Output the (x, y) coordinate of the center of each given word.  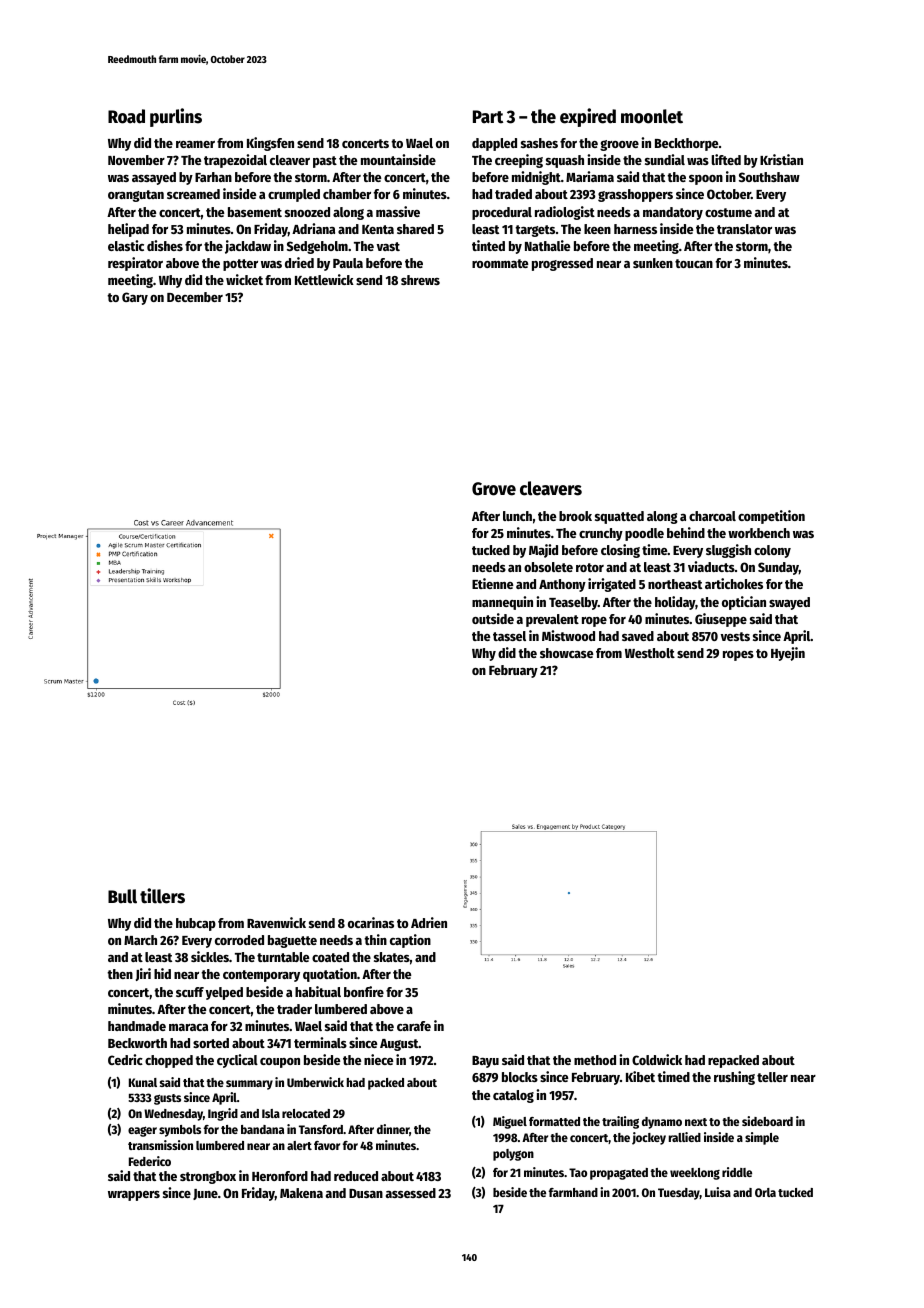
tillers (162, 896)
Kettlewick (324, 279)
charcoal (712, 516)
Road (126, 116)
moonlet (652, 116)
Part (488, 117)
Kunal (143, 1082)
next (696, 1122)
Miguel (510, 1122)
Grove (494, 489)
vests (735, 636)
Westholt (650, 653)
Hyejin (788, 654)
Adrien (429, 922)
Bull (122, 896)
